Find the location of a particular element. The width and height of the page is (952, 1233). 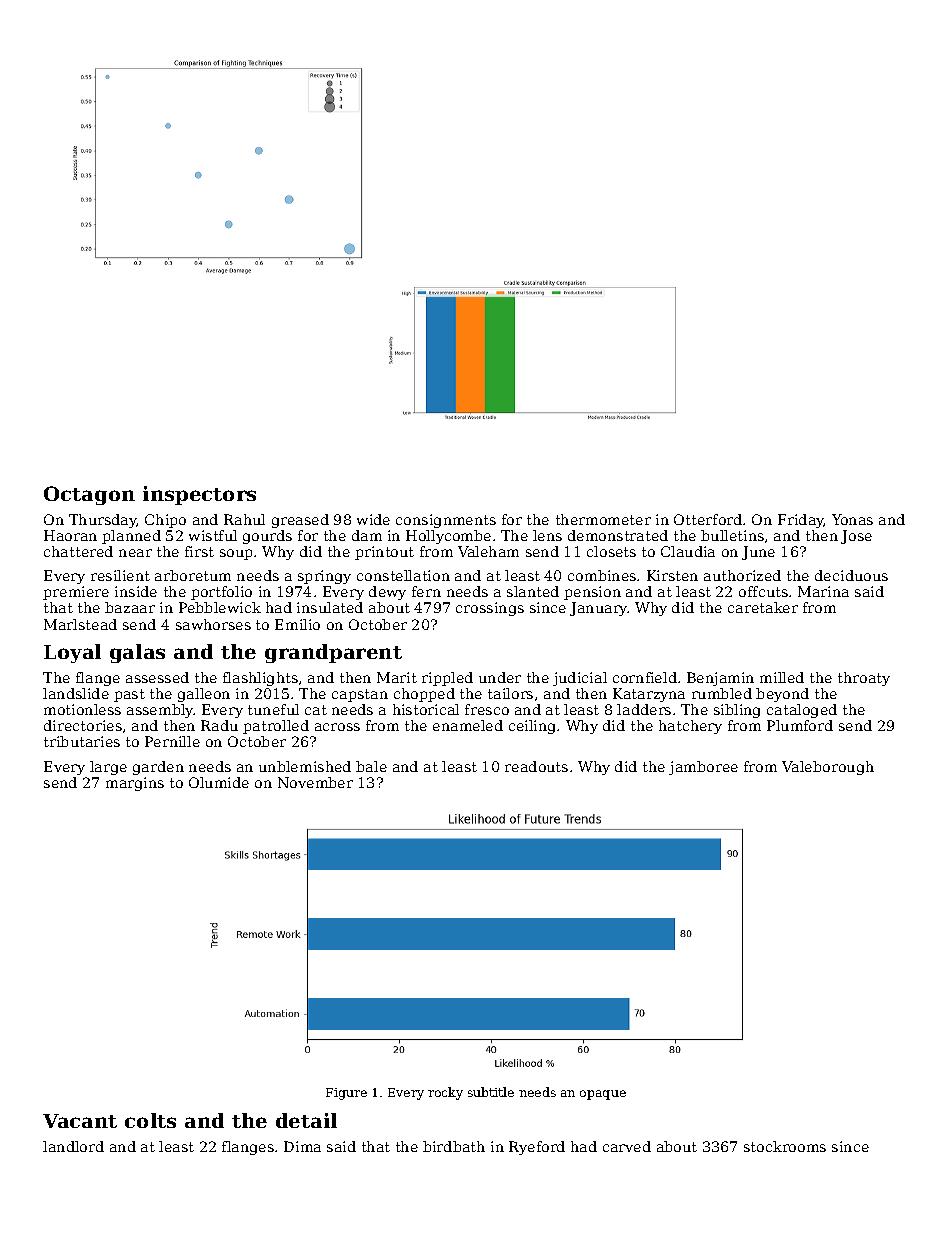

consignments is located at coordinates (446, 521).
